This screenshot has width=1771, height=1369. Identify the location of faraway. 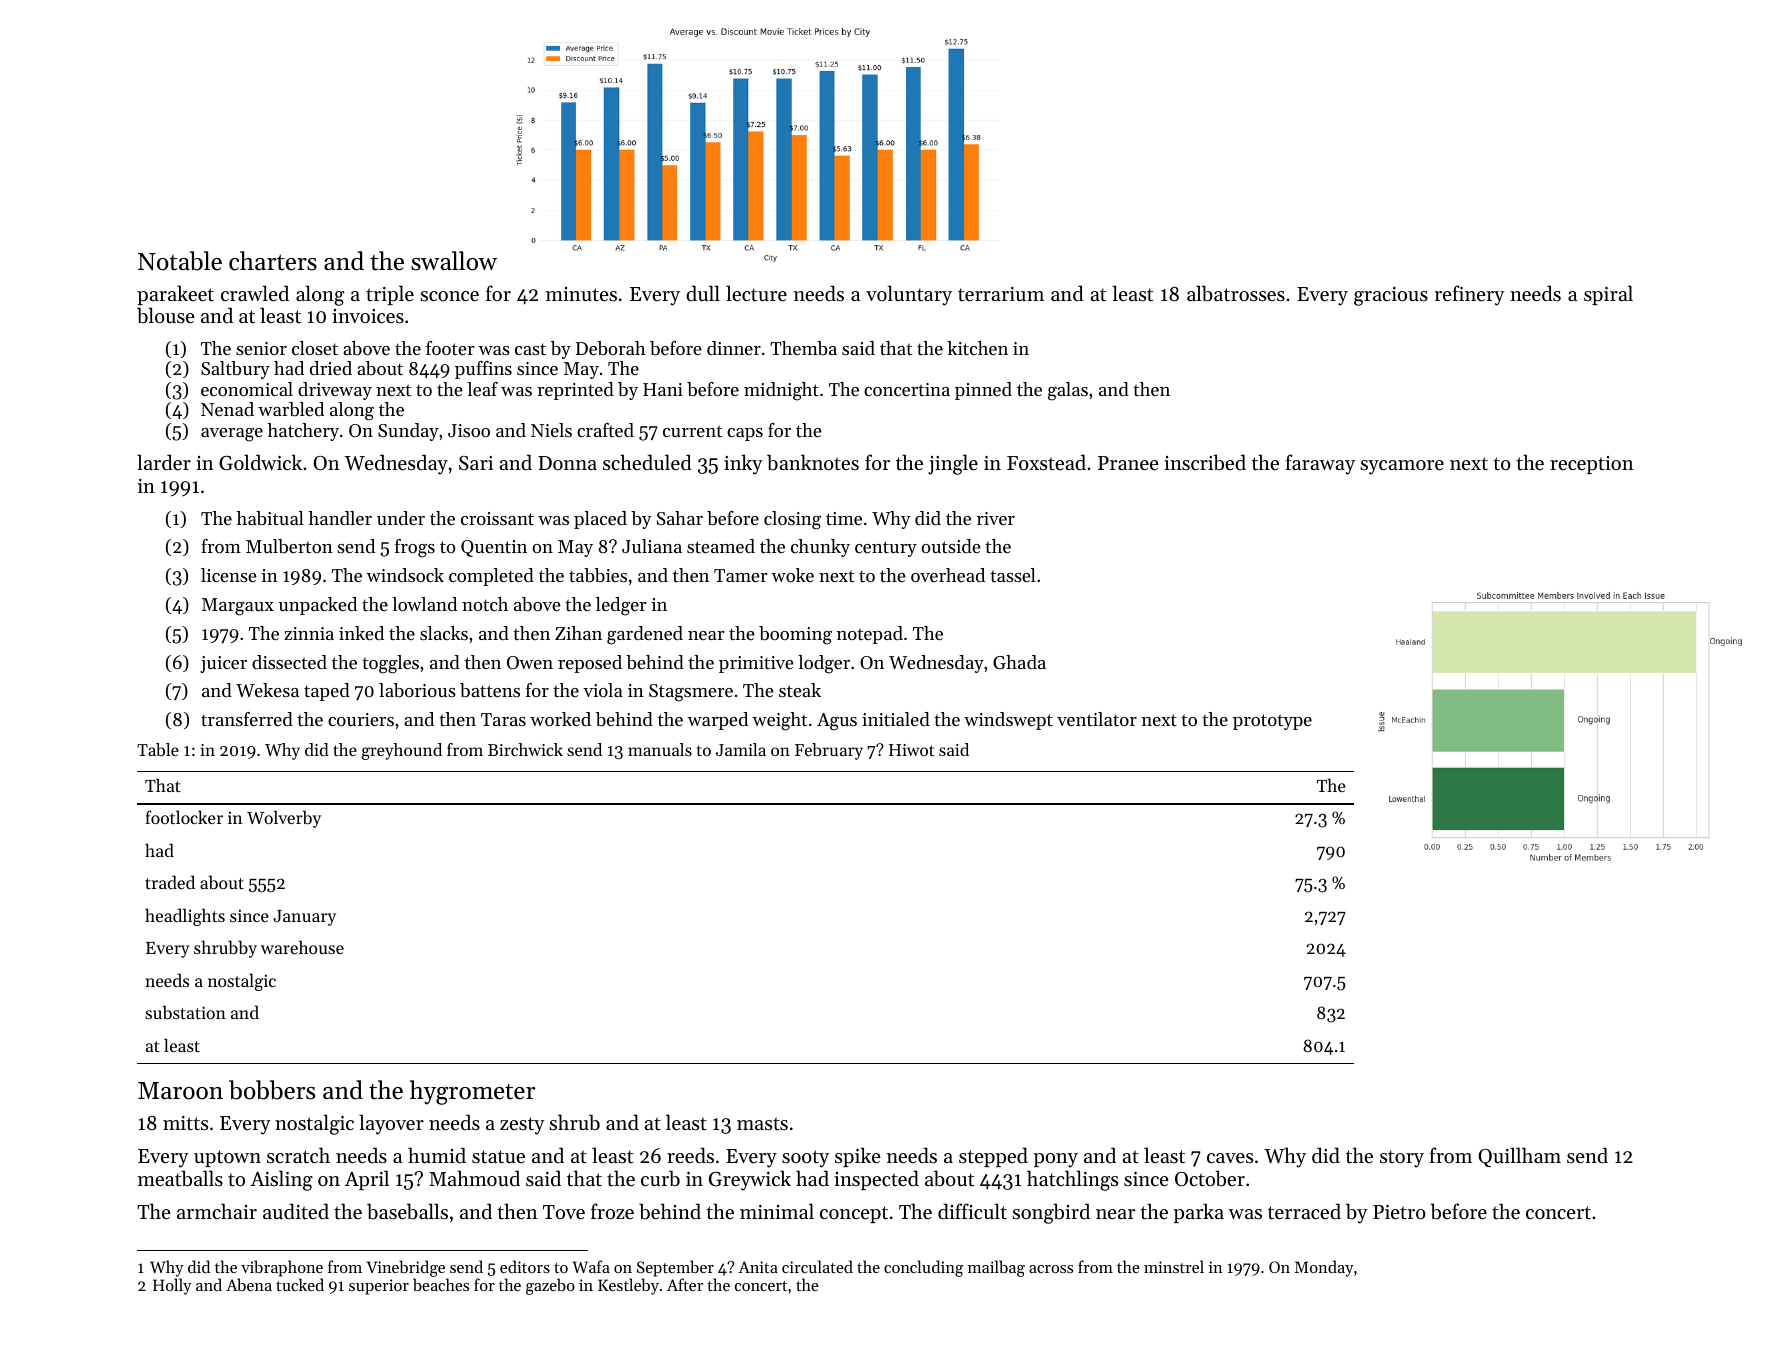
(1320, 464).
